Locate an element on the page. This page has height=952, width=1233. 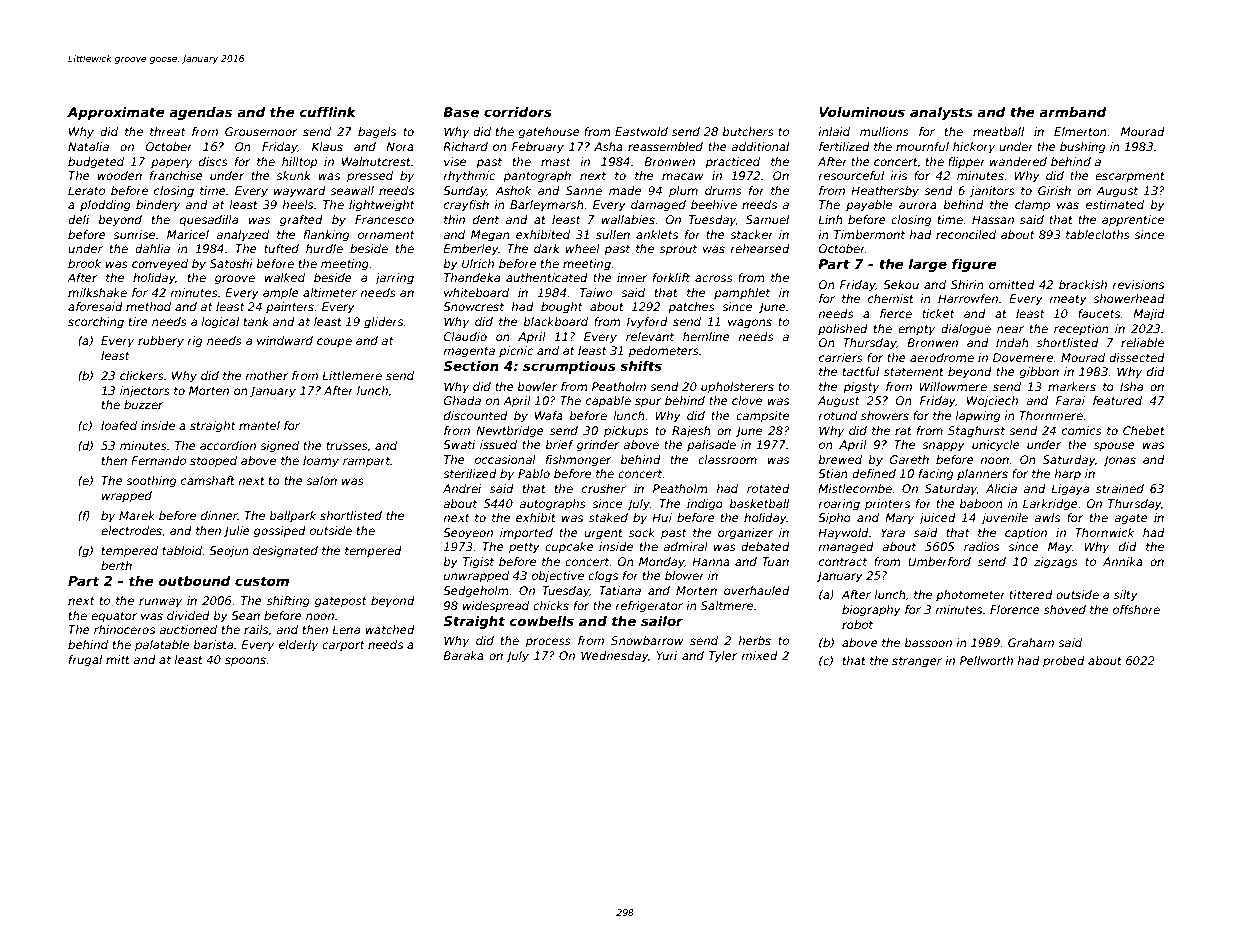
crusher is located at coordinates (604, 488).
